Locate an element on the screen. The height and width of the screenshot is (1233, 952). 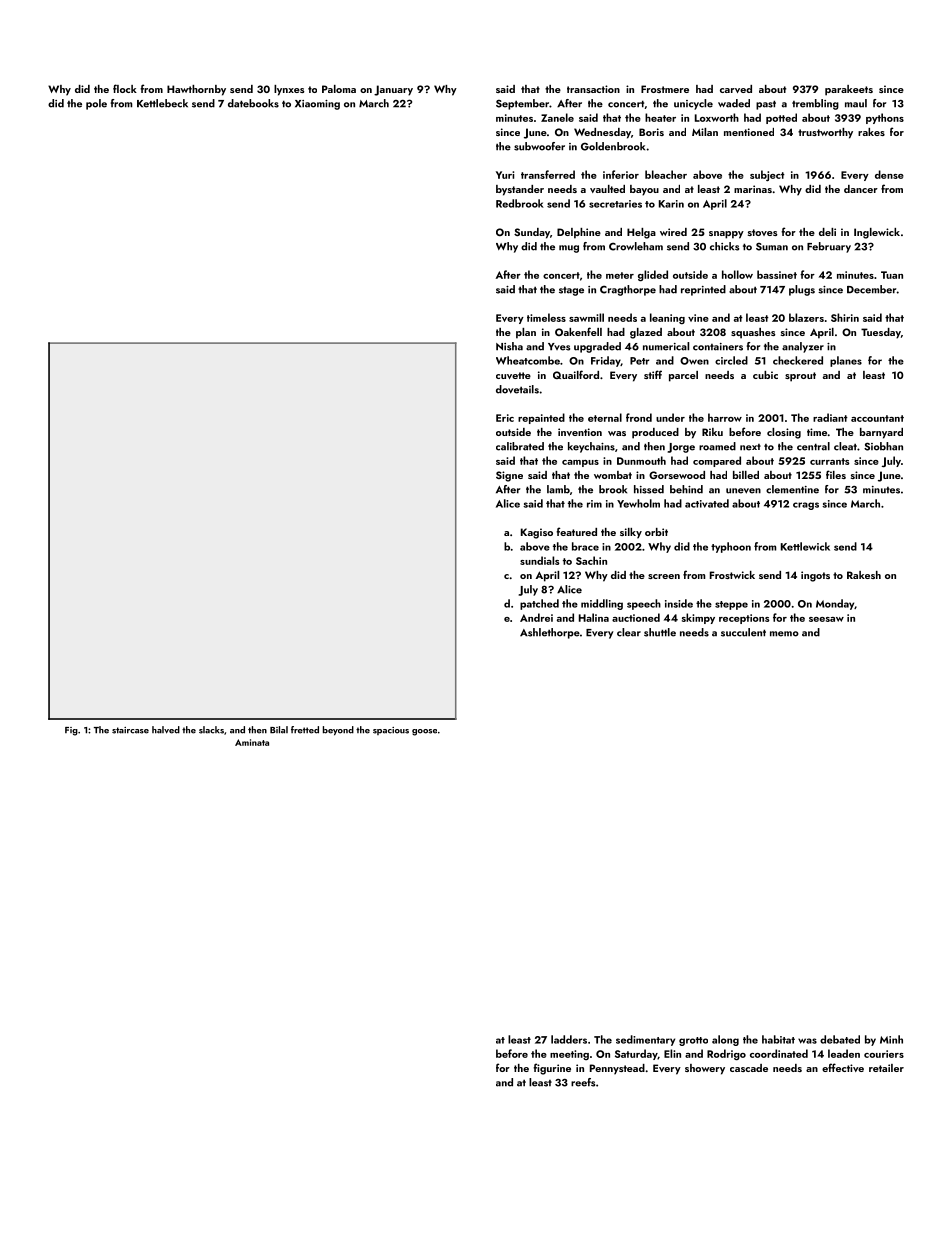
shuttle is located at coordinates (660, 632).
